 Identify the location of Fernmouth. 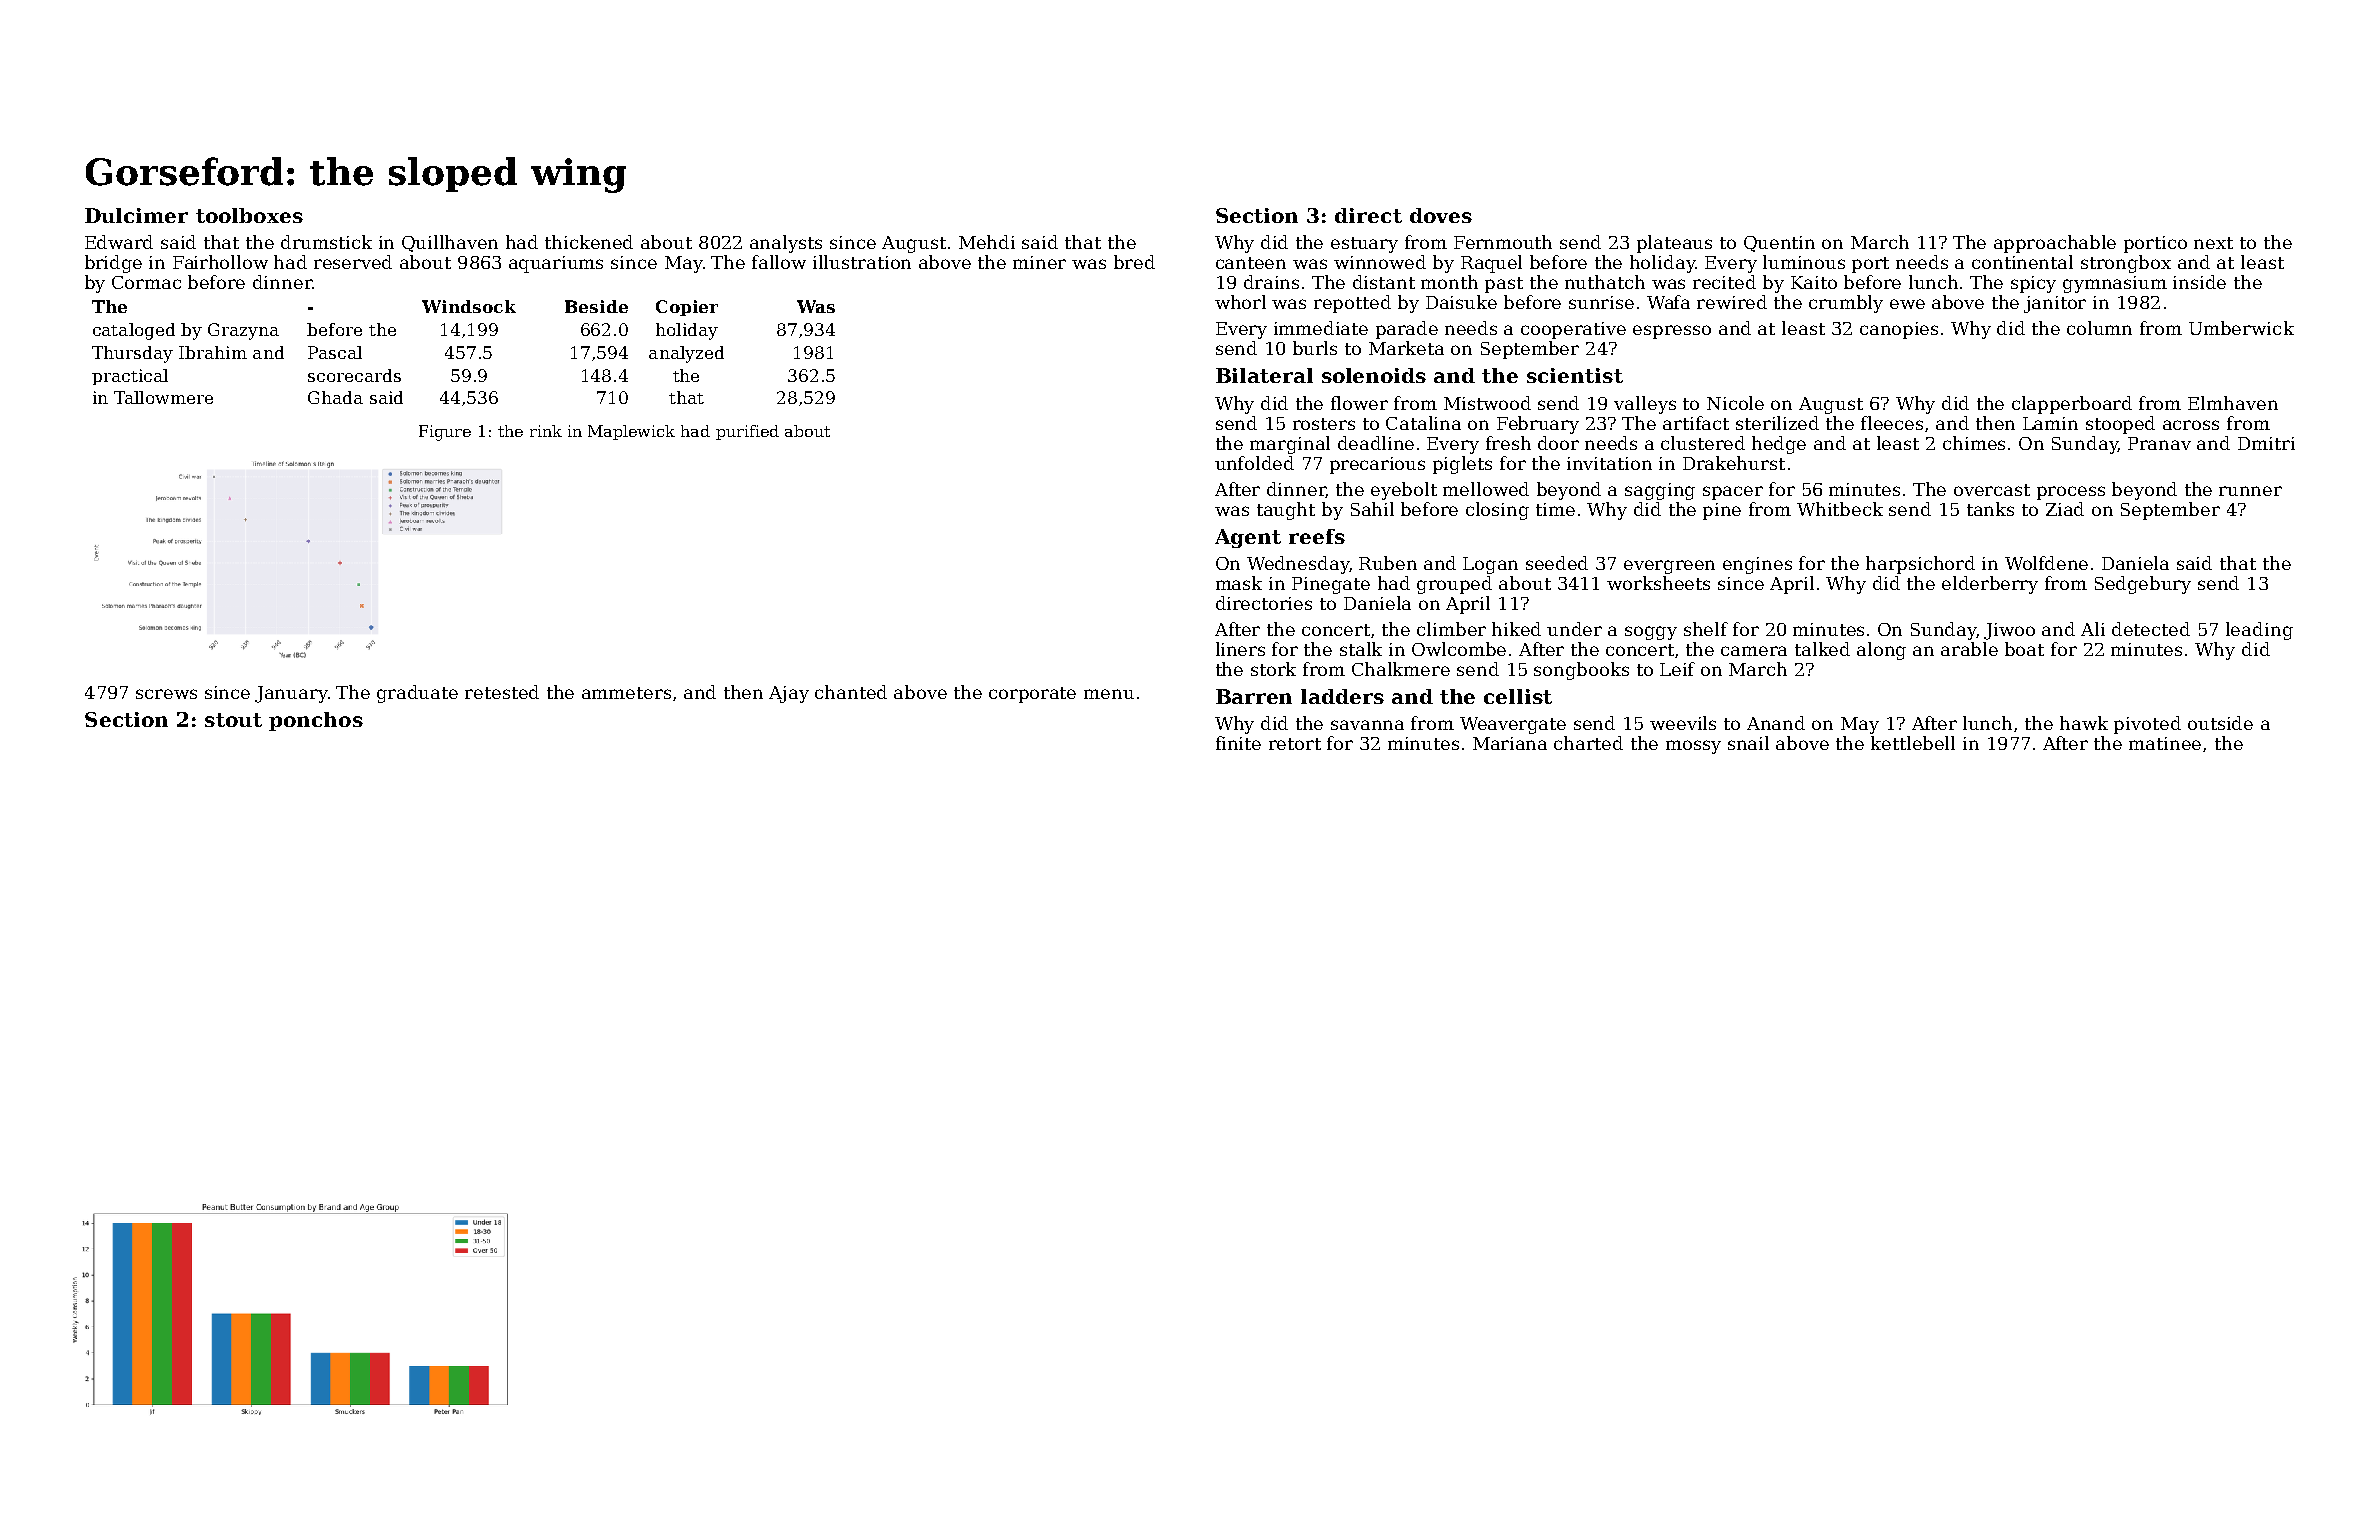
(1503, 242).
